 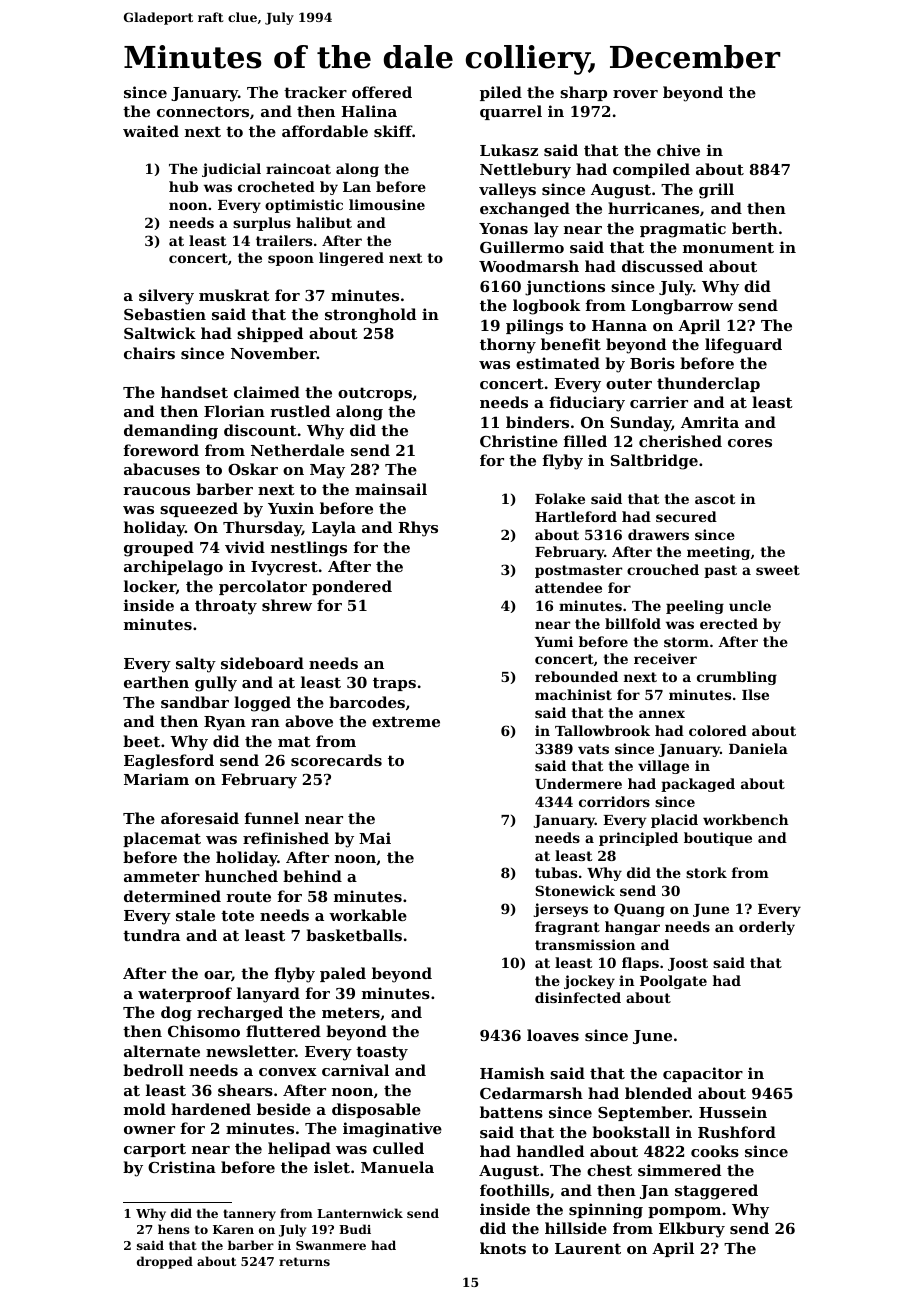 I want to click on outcrops, so click(x=375, y=394).
